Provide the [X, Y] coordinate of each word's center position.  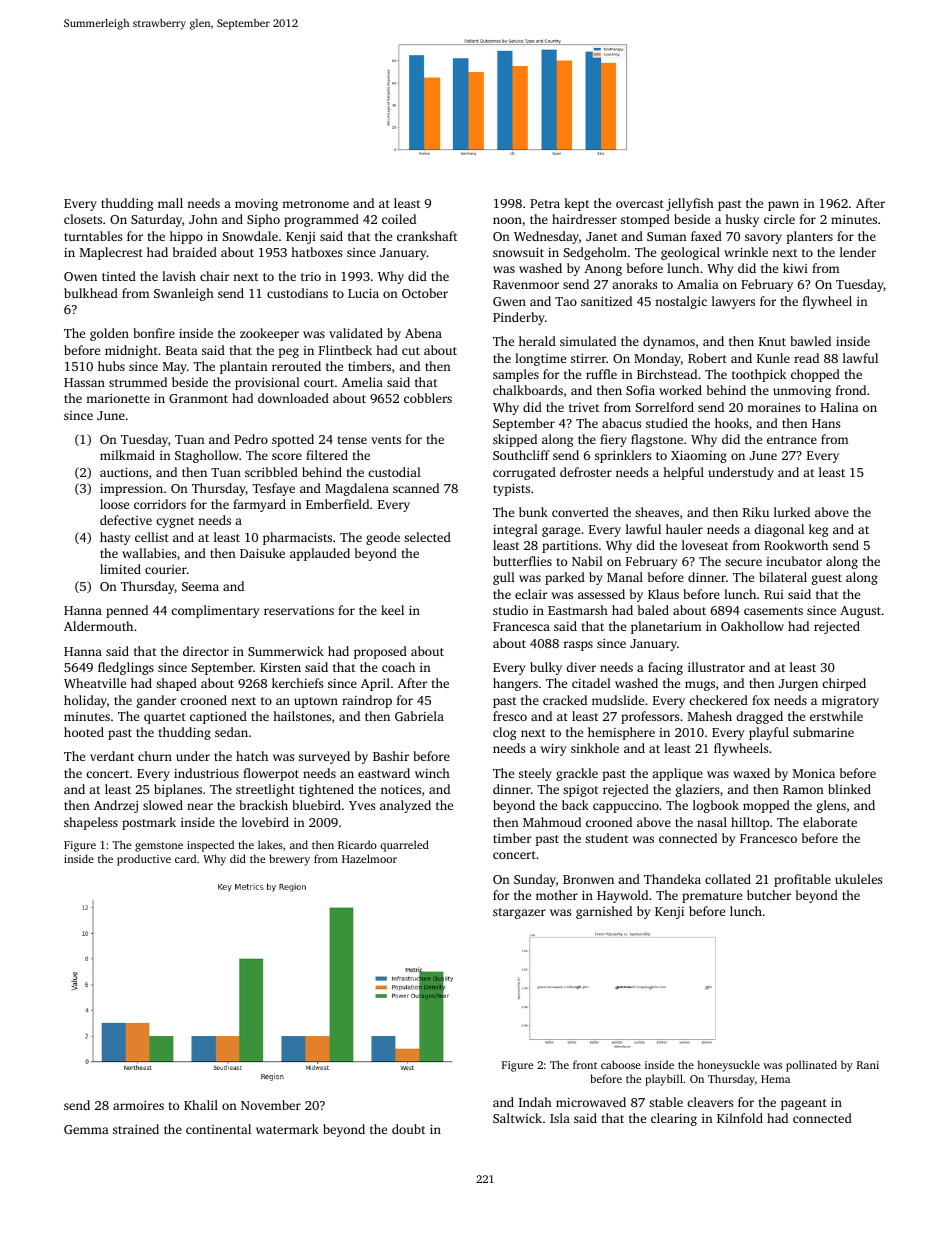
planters [809, 237]
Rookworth [796, 545]
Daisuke [262, 553]
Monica [814, 773]
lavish [179, 276]
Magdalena [357, 489]
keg [818, 530]
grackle [577, 774]
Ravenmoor [526, 284]
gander [157, 701]
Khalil [201, 1105]
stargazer [519, 913]
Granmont [198, 398]
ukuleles [858, 879]
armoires [138, 1105]
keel [392, 610]
